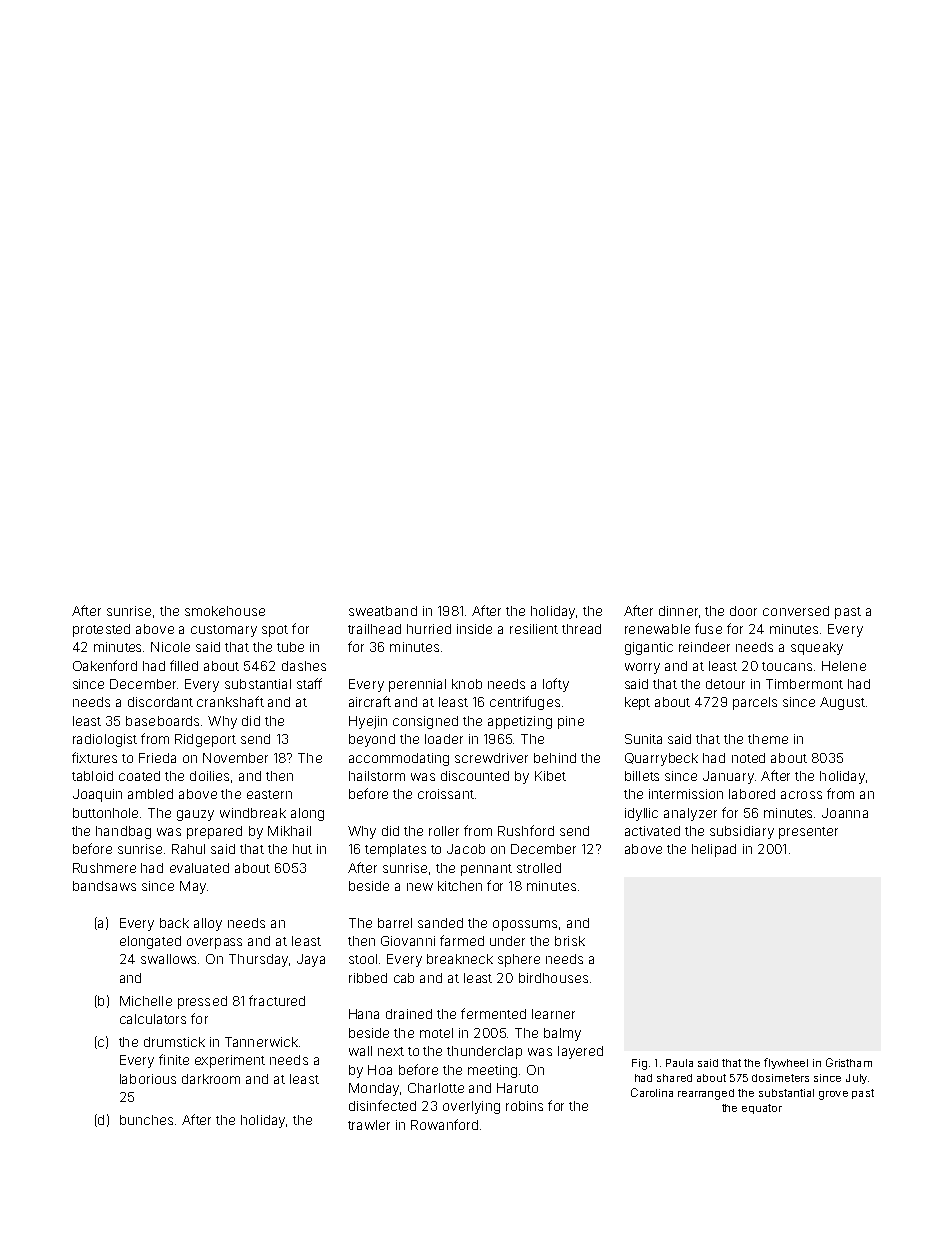  What do you see at coordinates (444, 831) in the screenshot?
I see `roller` at bounding box center [444, 831].
